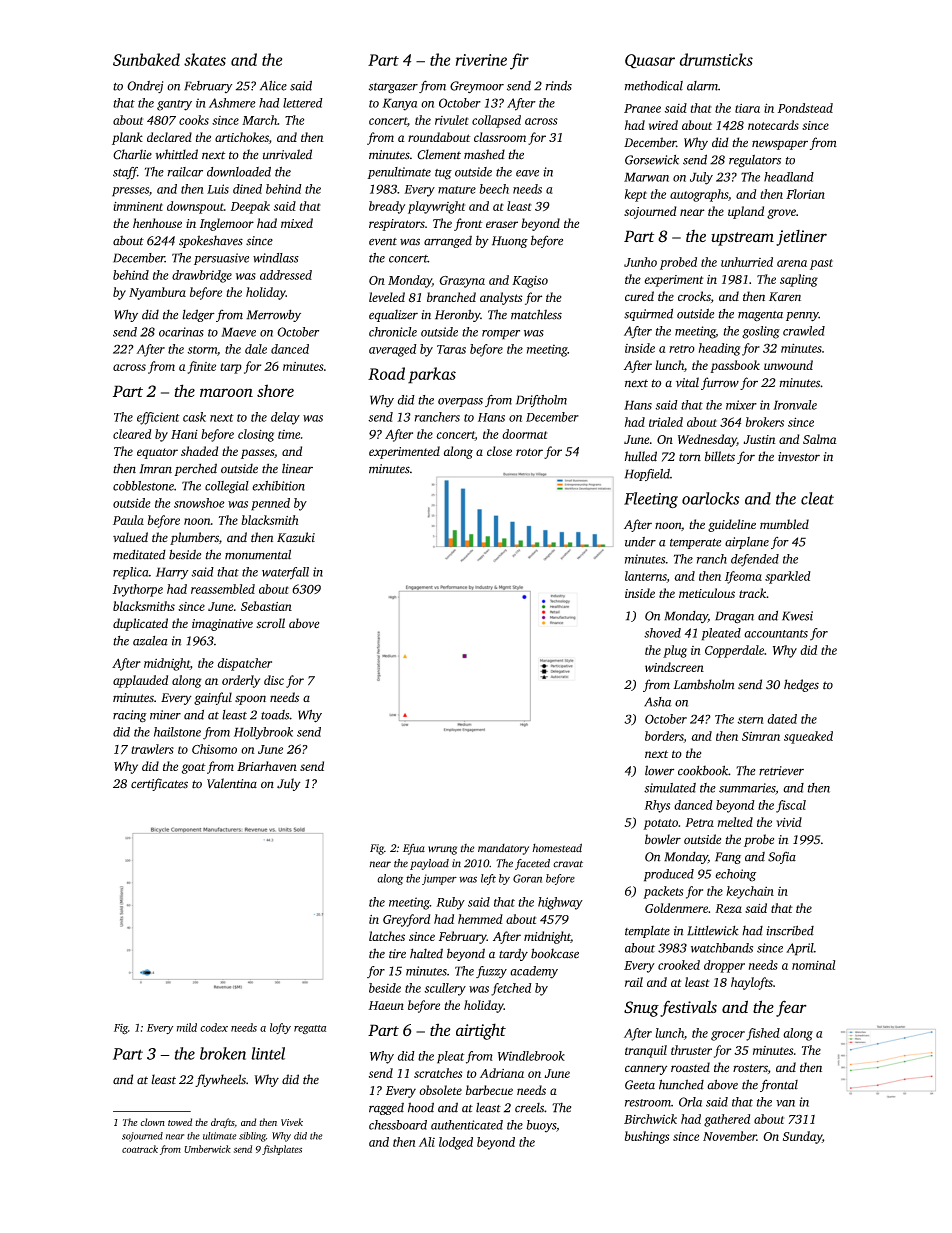 This screenshot has width=952, height=1233. What do you see at coordinates (790, 930) in the screenshot?
I see `inscribed` at bounding box center [790, 930].
